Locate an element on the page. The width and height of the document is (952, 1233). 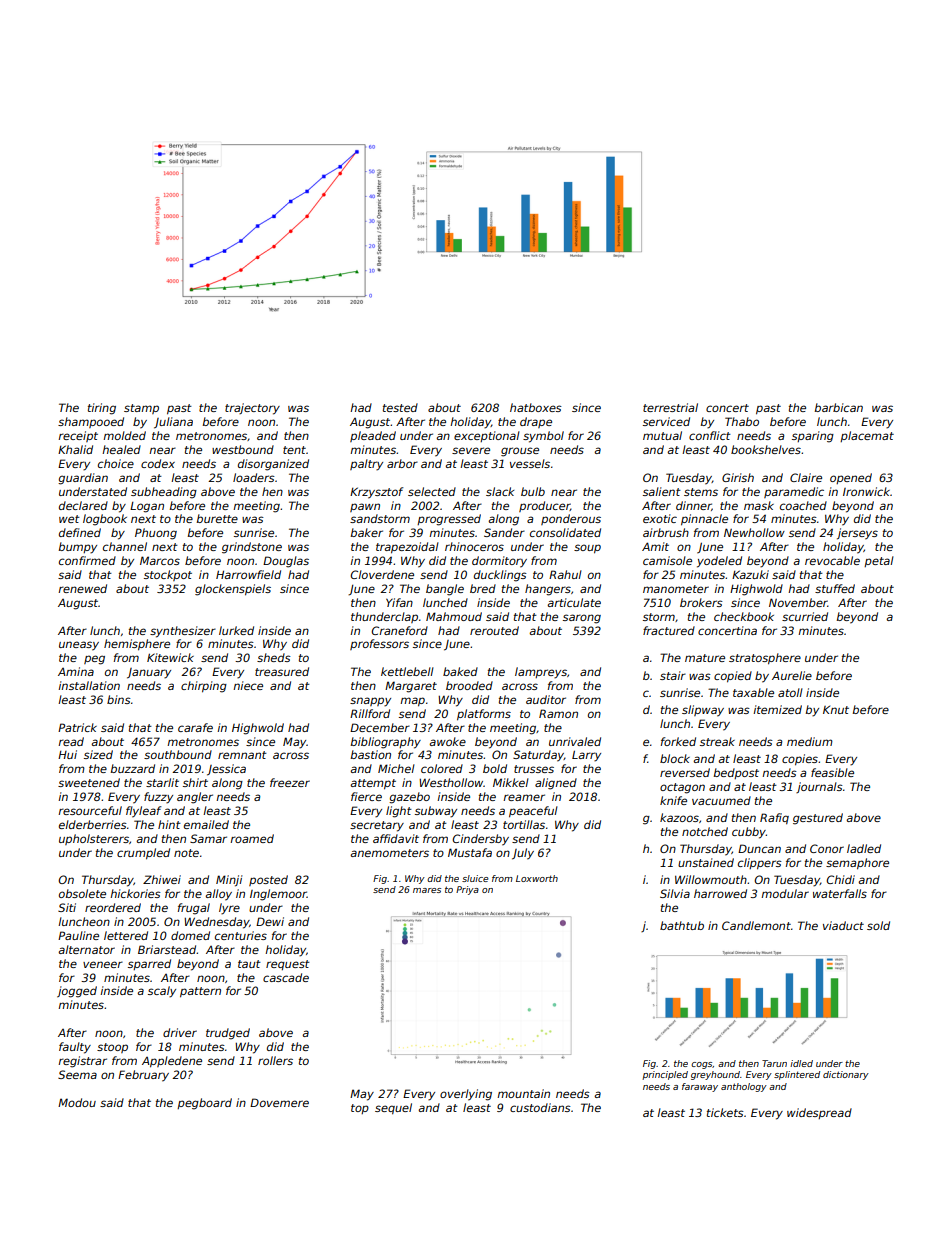
barbican is located at coordinates (838, 407).
